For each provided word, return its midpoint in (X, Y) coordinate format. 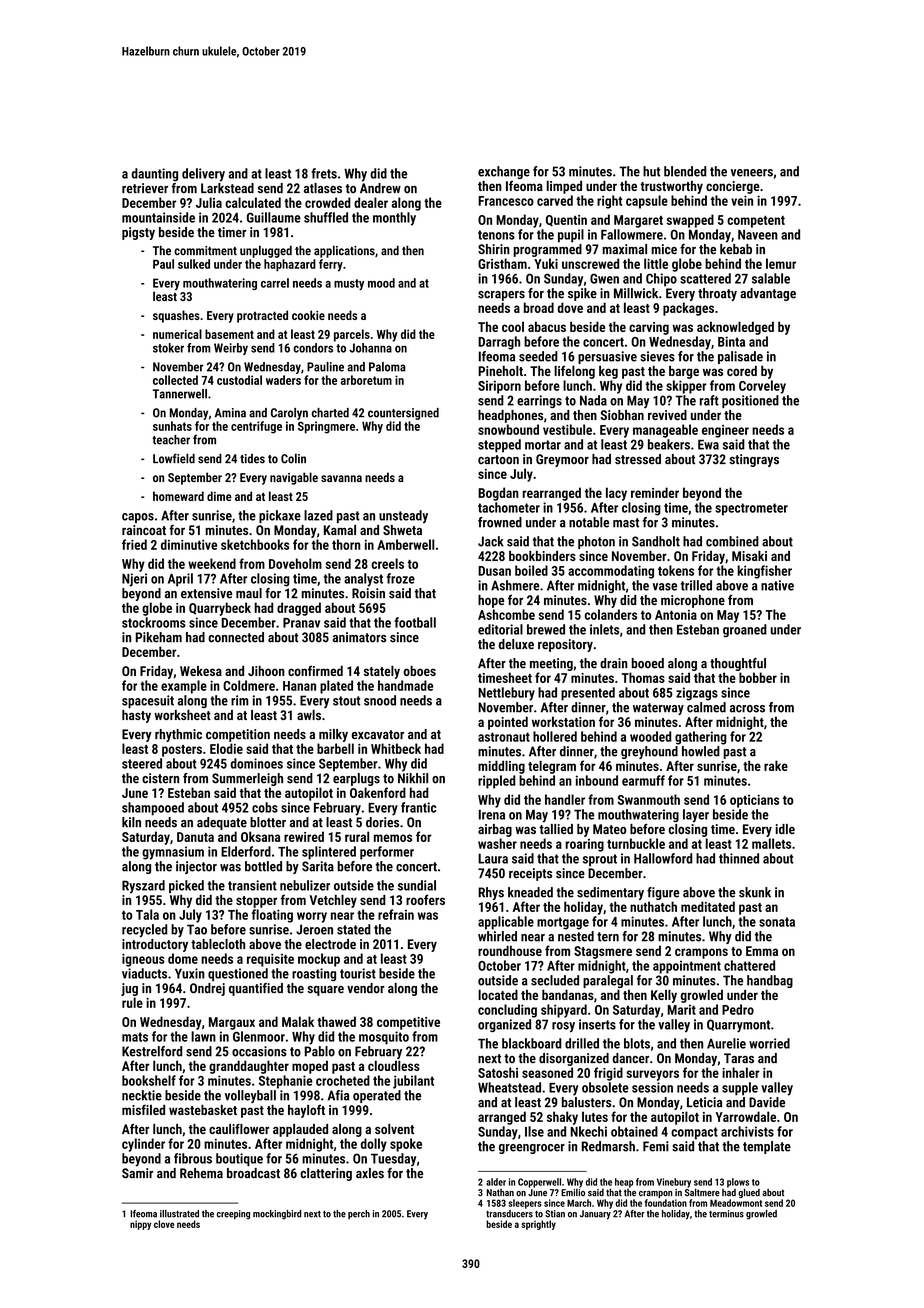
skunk (755, 892)
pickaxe (280, 516)
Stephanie (286, 1082)
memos (393, 838)
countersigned (403, 414)
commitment (205, 250)
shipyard (564, 1011)
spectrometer (751, 509)
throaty (717, 294)
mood (381, 283)
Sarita (318, 866)
